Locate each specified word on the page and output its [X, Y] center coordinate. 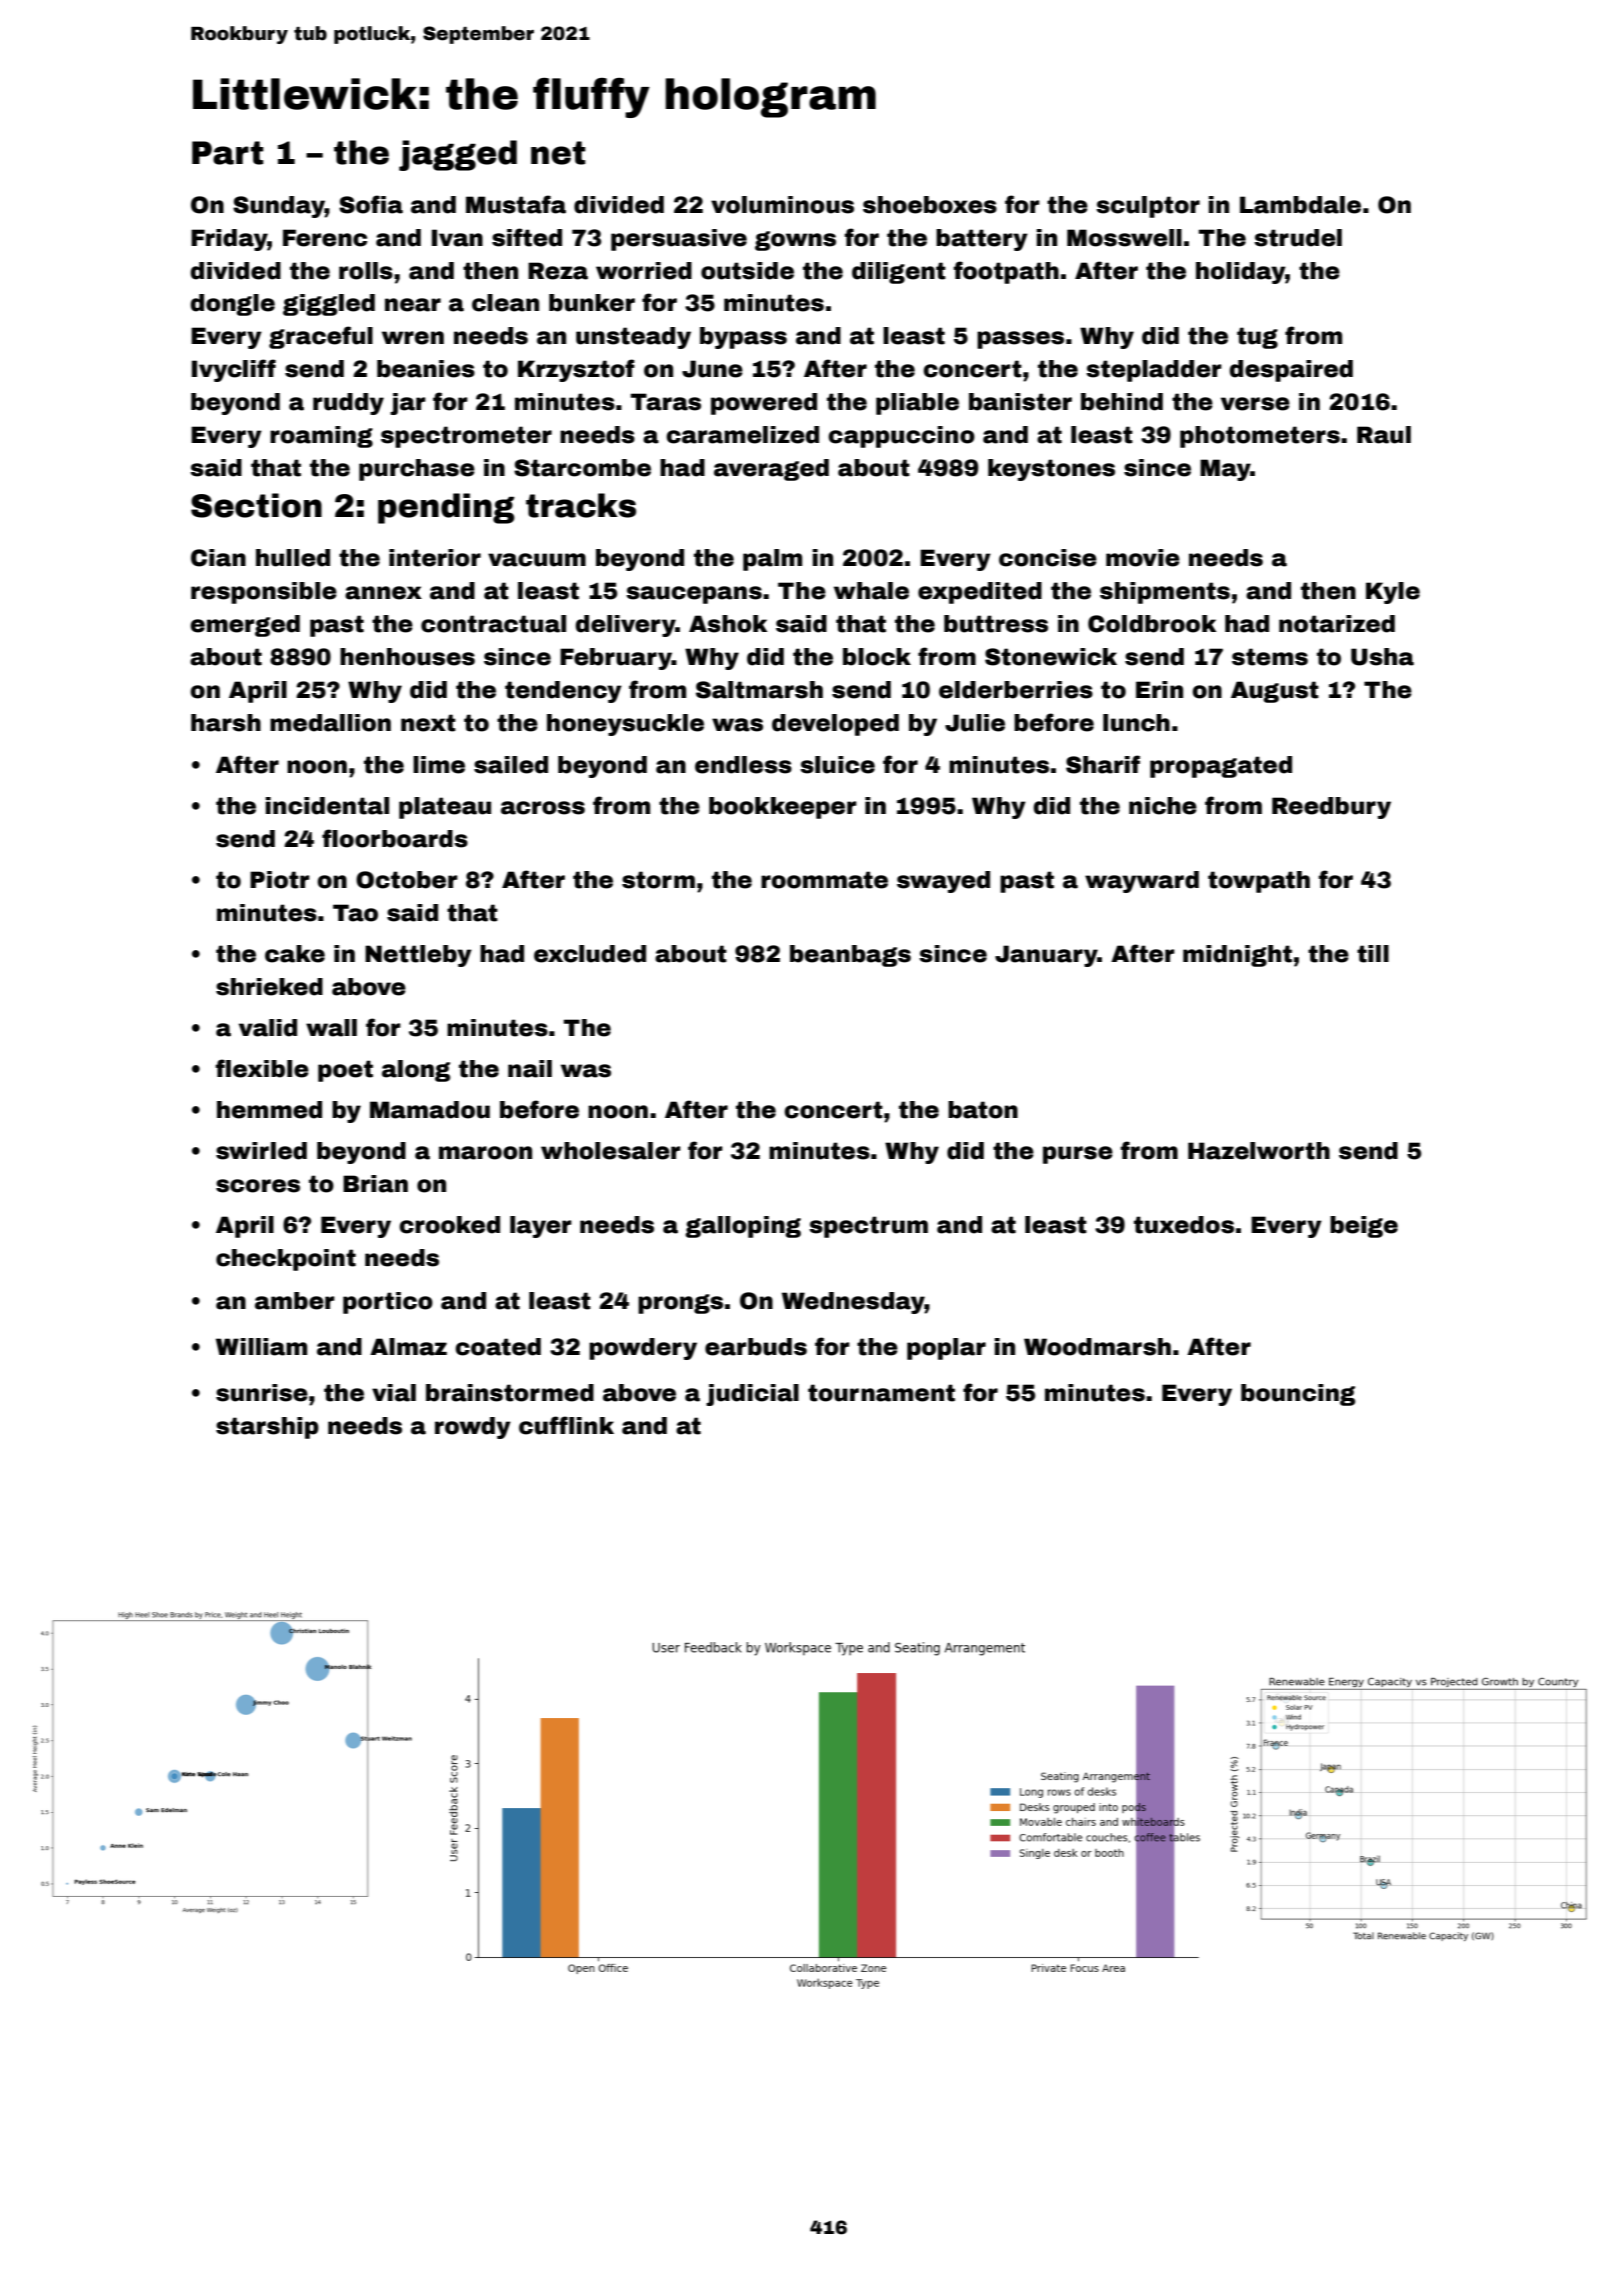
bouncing [1298, 1395]
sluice [837, 765]
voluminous [782, 205]
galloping [743, 1227]
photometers [1260, 437]
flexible [262, 1068]
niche [1163, 806]
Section [256, 505]
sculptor [1148, 207]
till [1373, 954]
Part [228, 153]
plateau [445, 808]
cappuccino [901, 437]
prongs [680, 1304]
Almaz [408, 1347]
